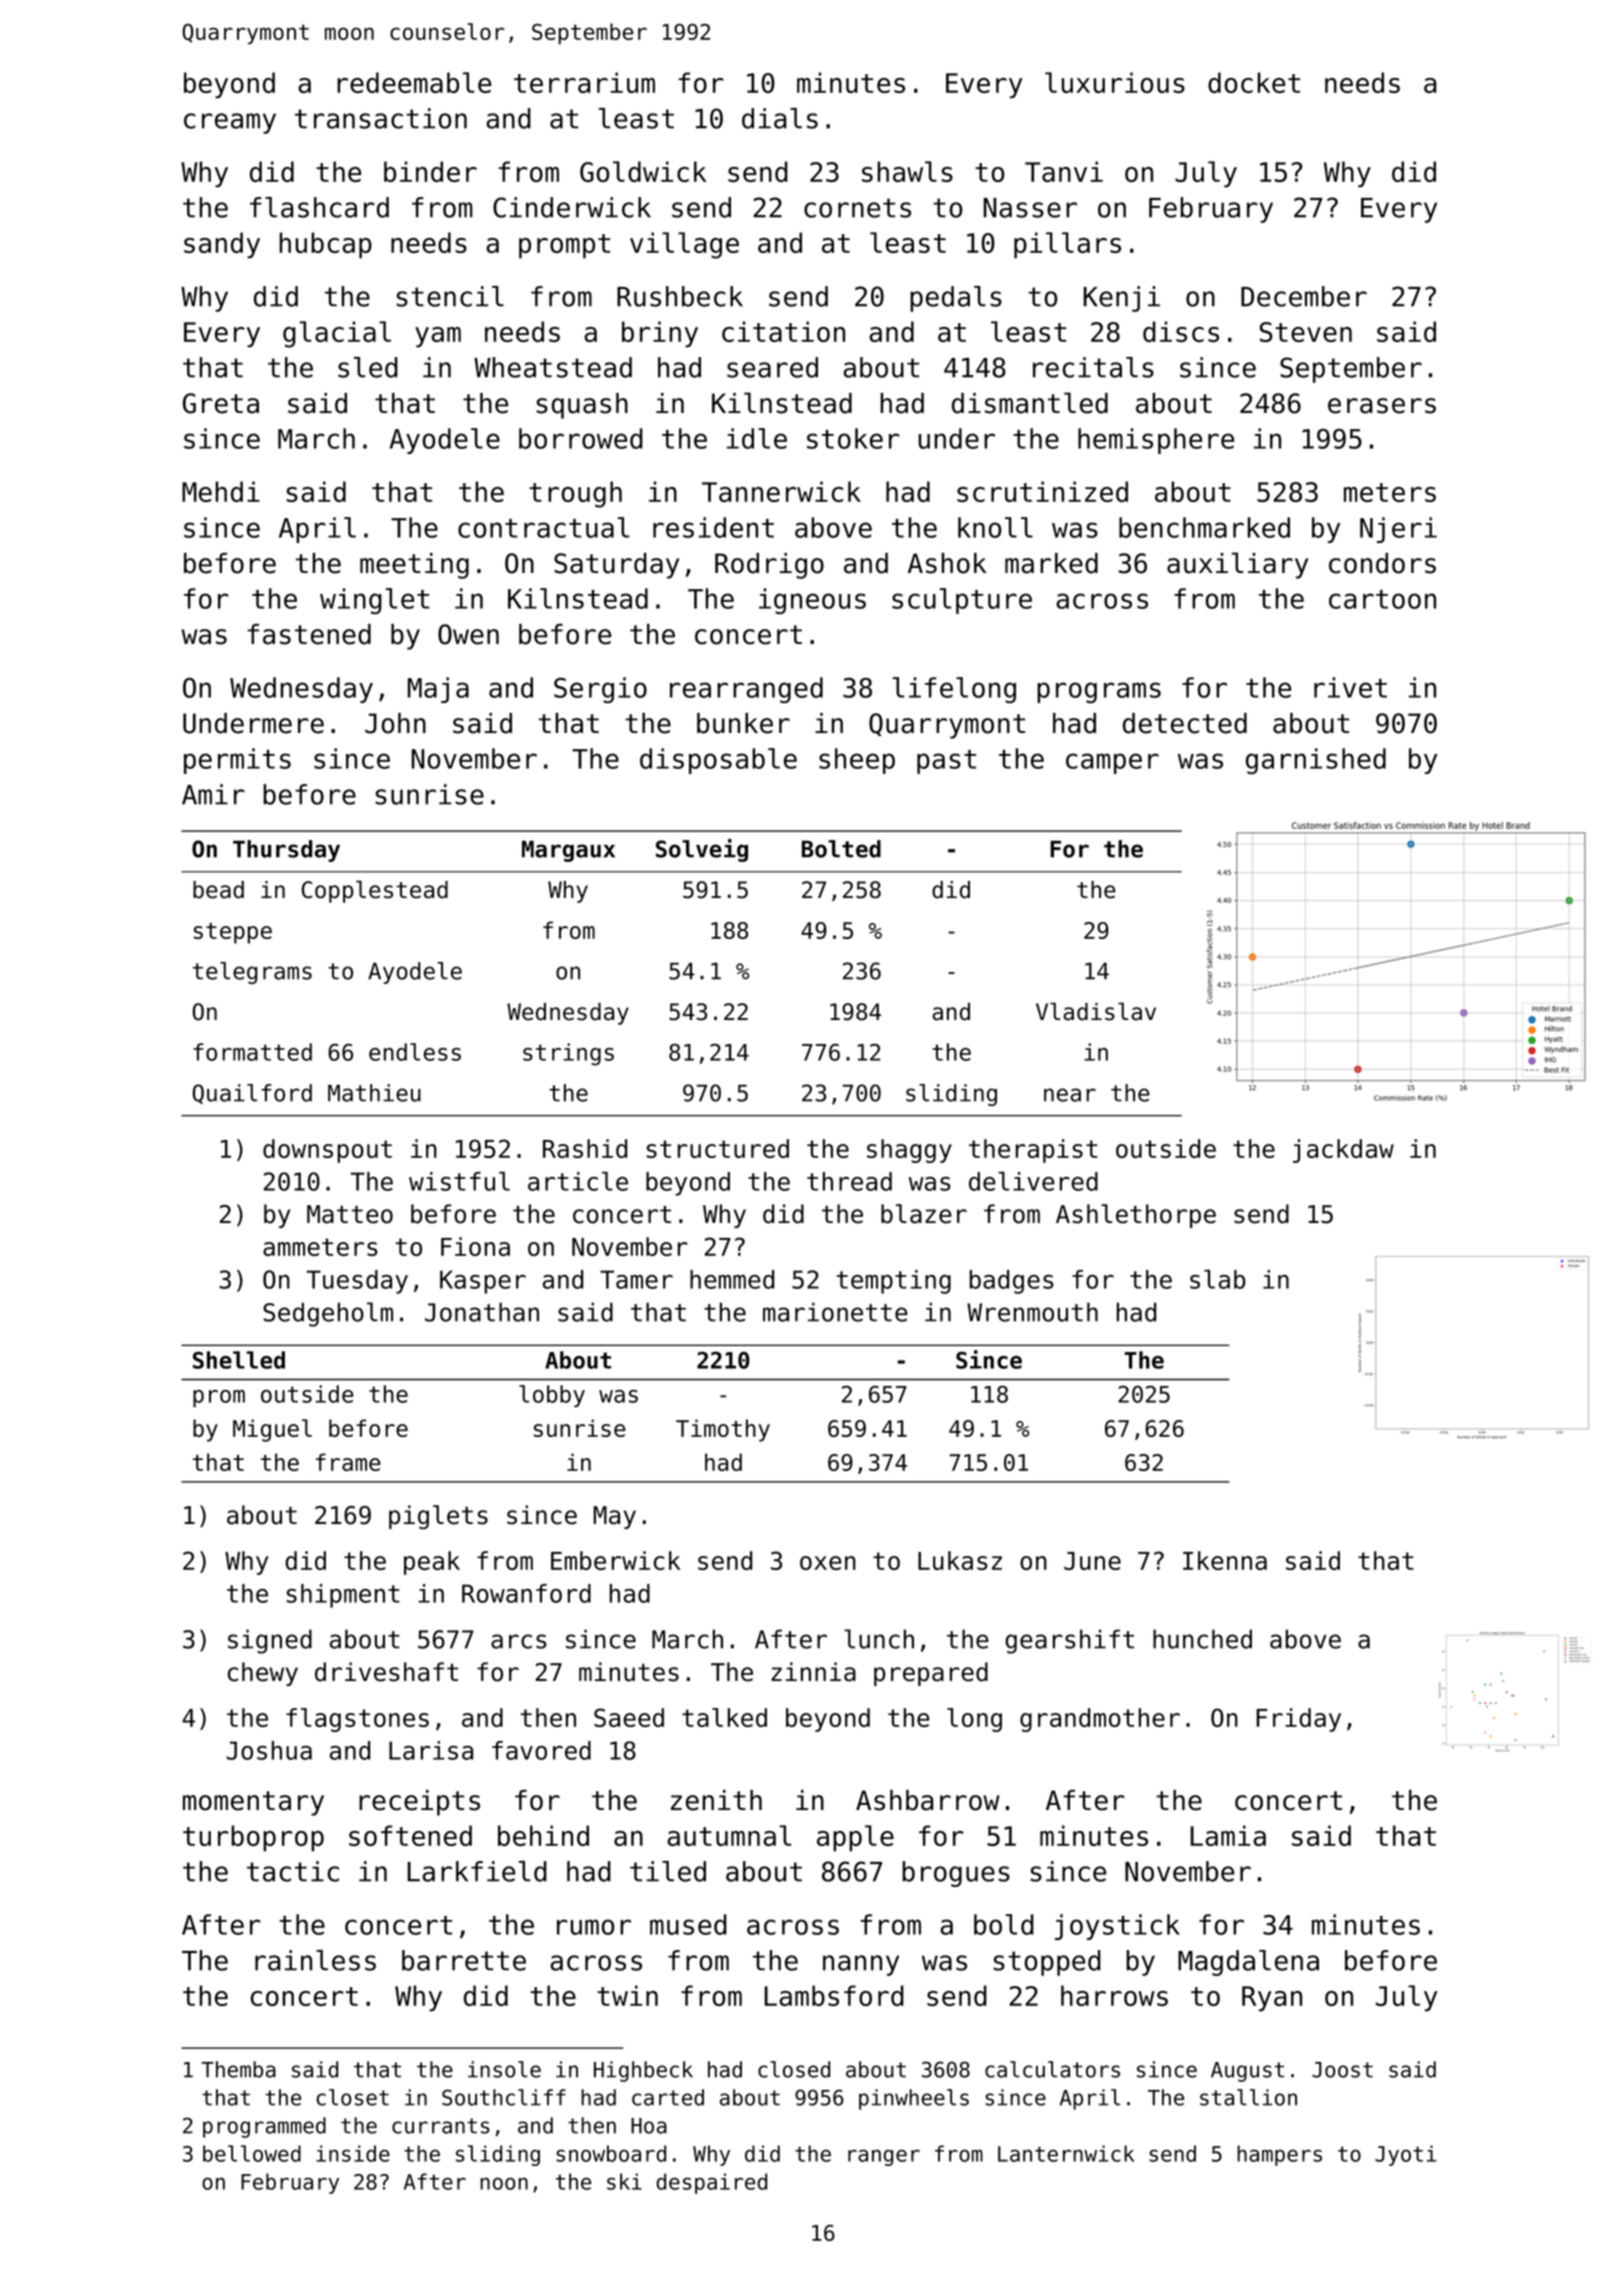 The height and width of the screenshot is (2292, 1620). I want to click on terrarium, so click(584, 82).
